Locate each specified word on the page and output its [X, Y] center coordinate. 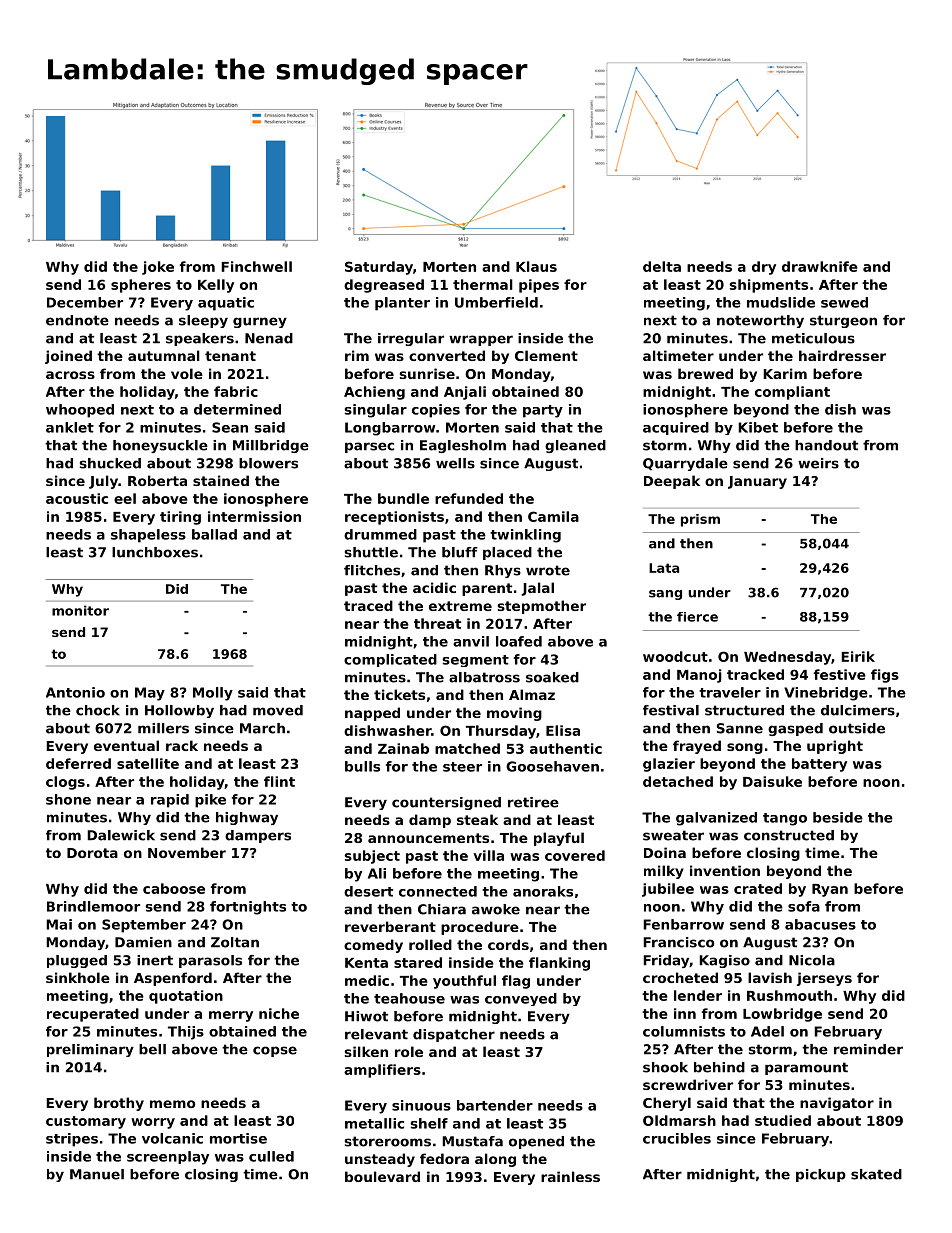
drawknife [820, 266]
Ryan [830, 890]
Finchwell [256, 266]
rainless [570, 1176]
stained [221, 480]
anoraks [543, 891]
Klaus [536, 266]
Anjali [465, 393]
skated [876, 1174]
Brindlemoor [93, 906]
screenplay [168, 1158]
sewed [844, 302]
